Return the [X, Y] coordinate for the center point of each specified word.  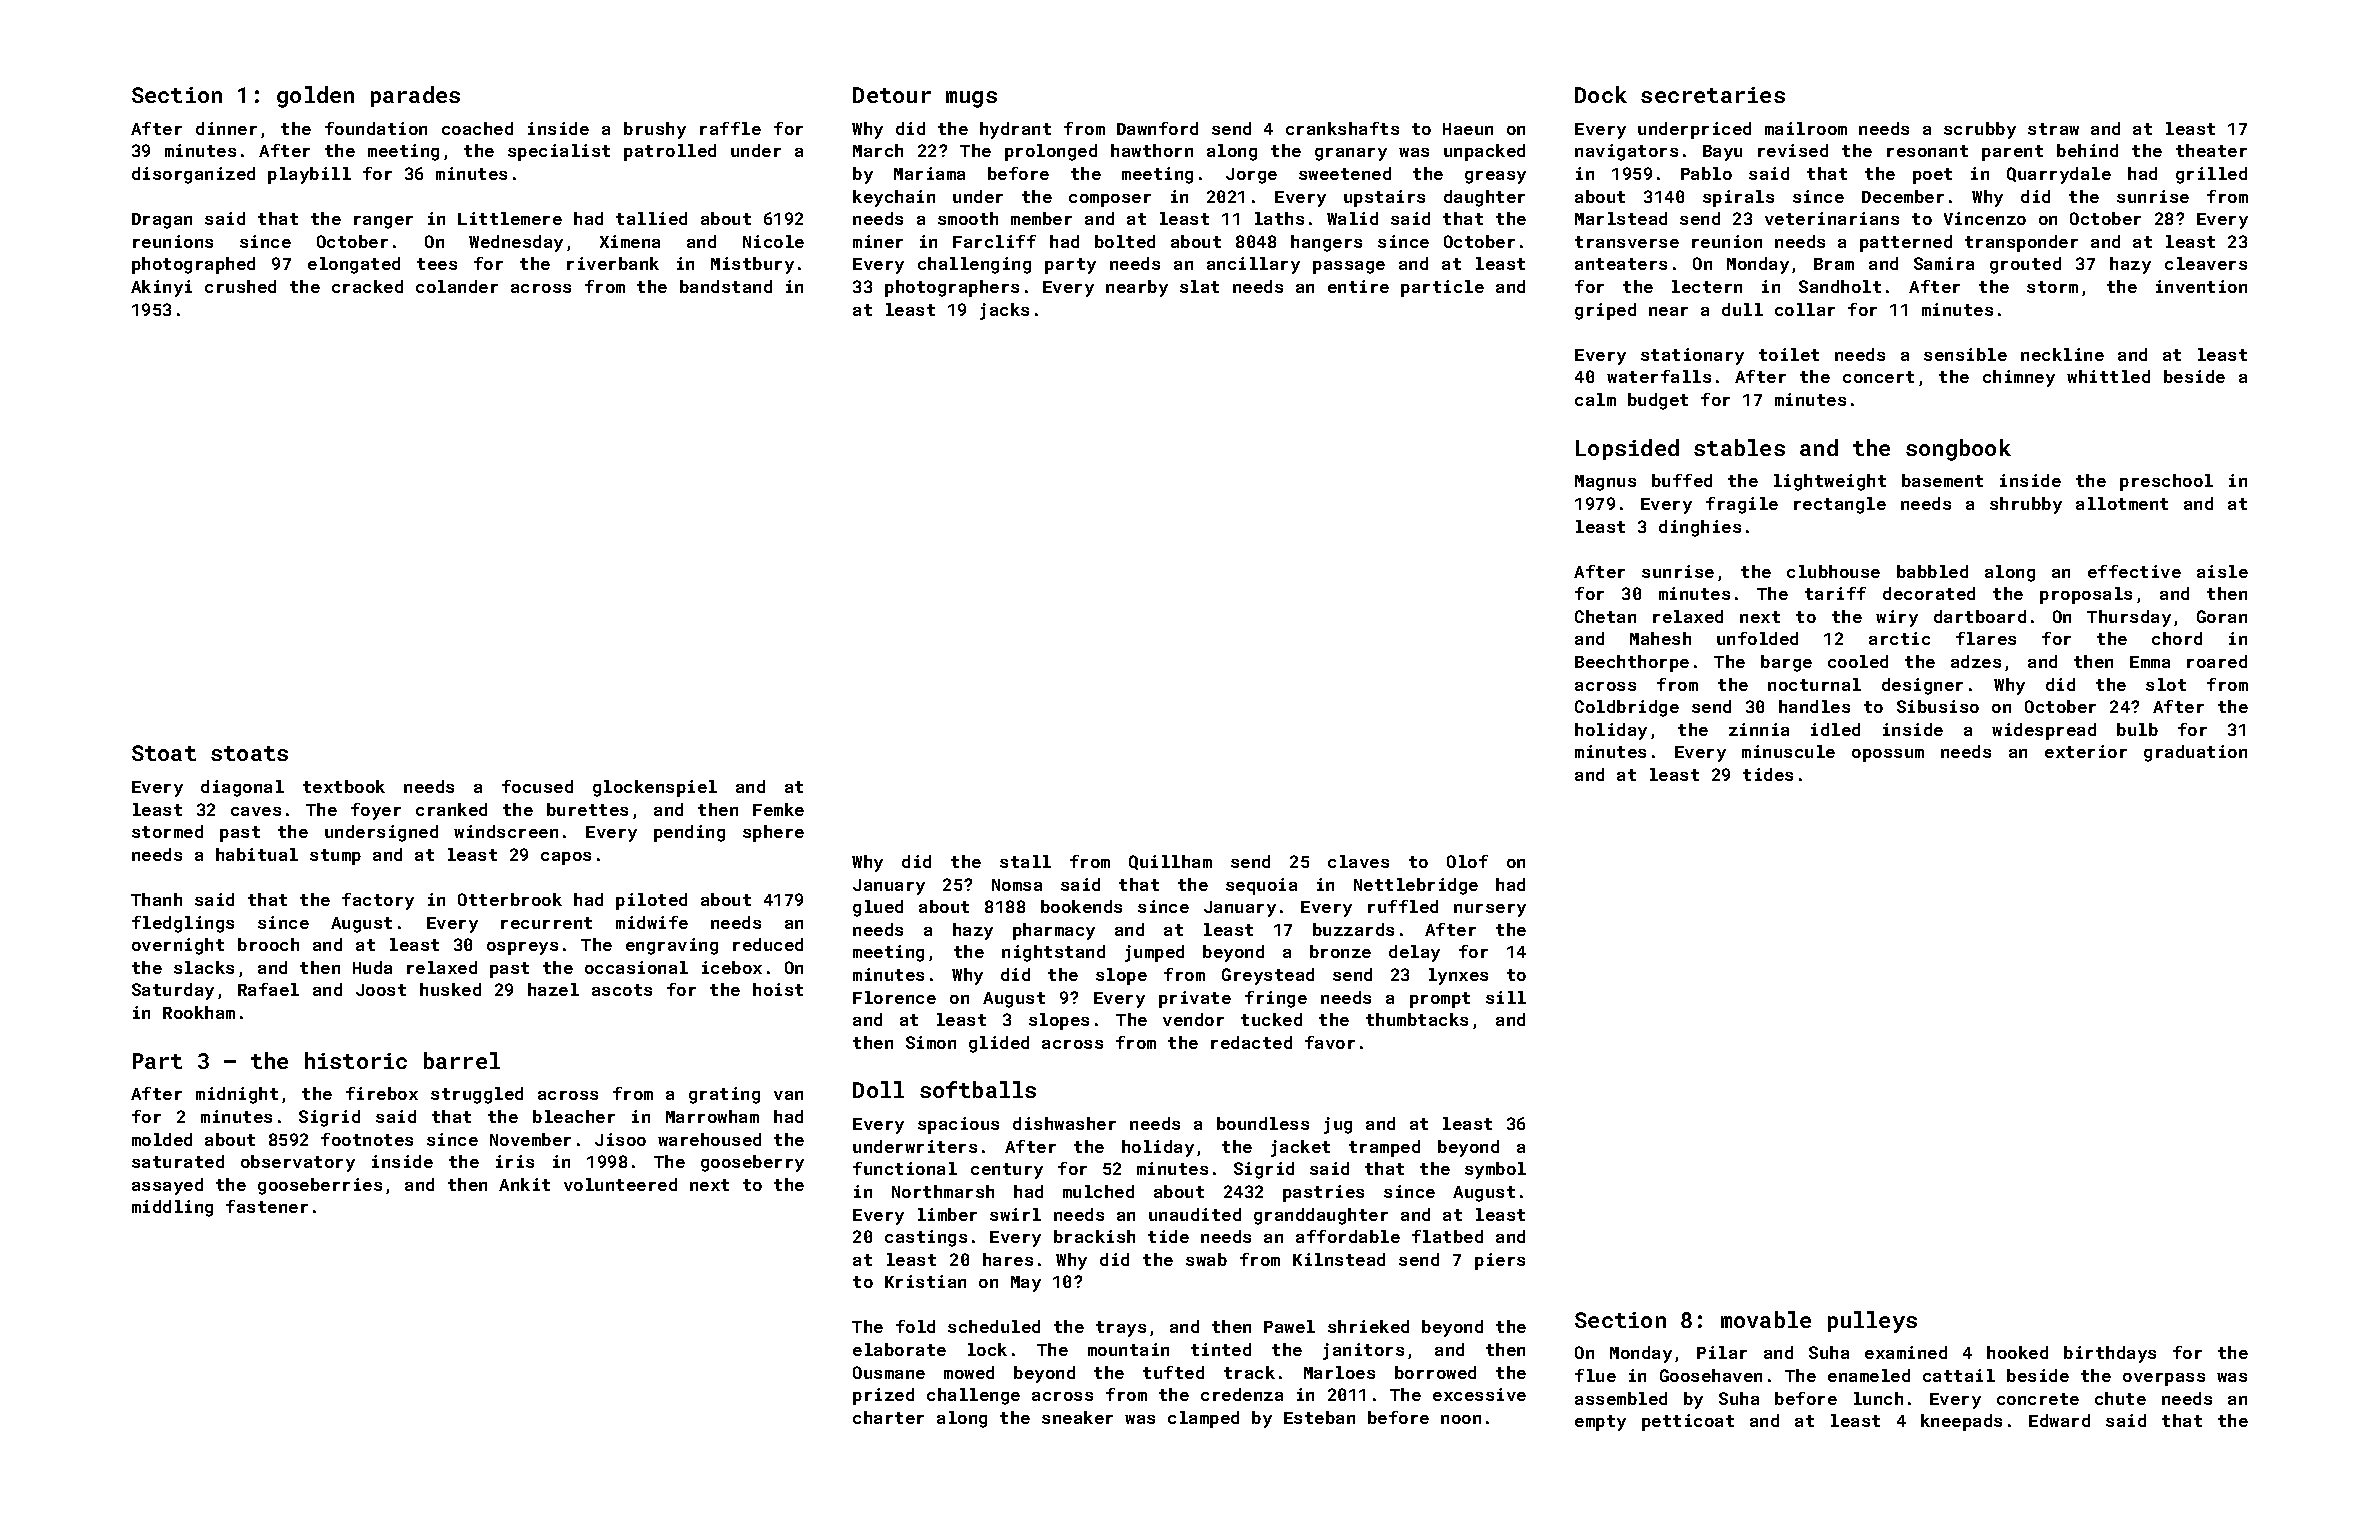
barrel [462, 1060]
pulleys [1872, 1322]
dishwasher [1064, 1123]
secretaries [1713, 95]
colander [457, 286]
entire [1358, 286]
